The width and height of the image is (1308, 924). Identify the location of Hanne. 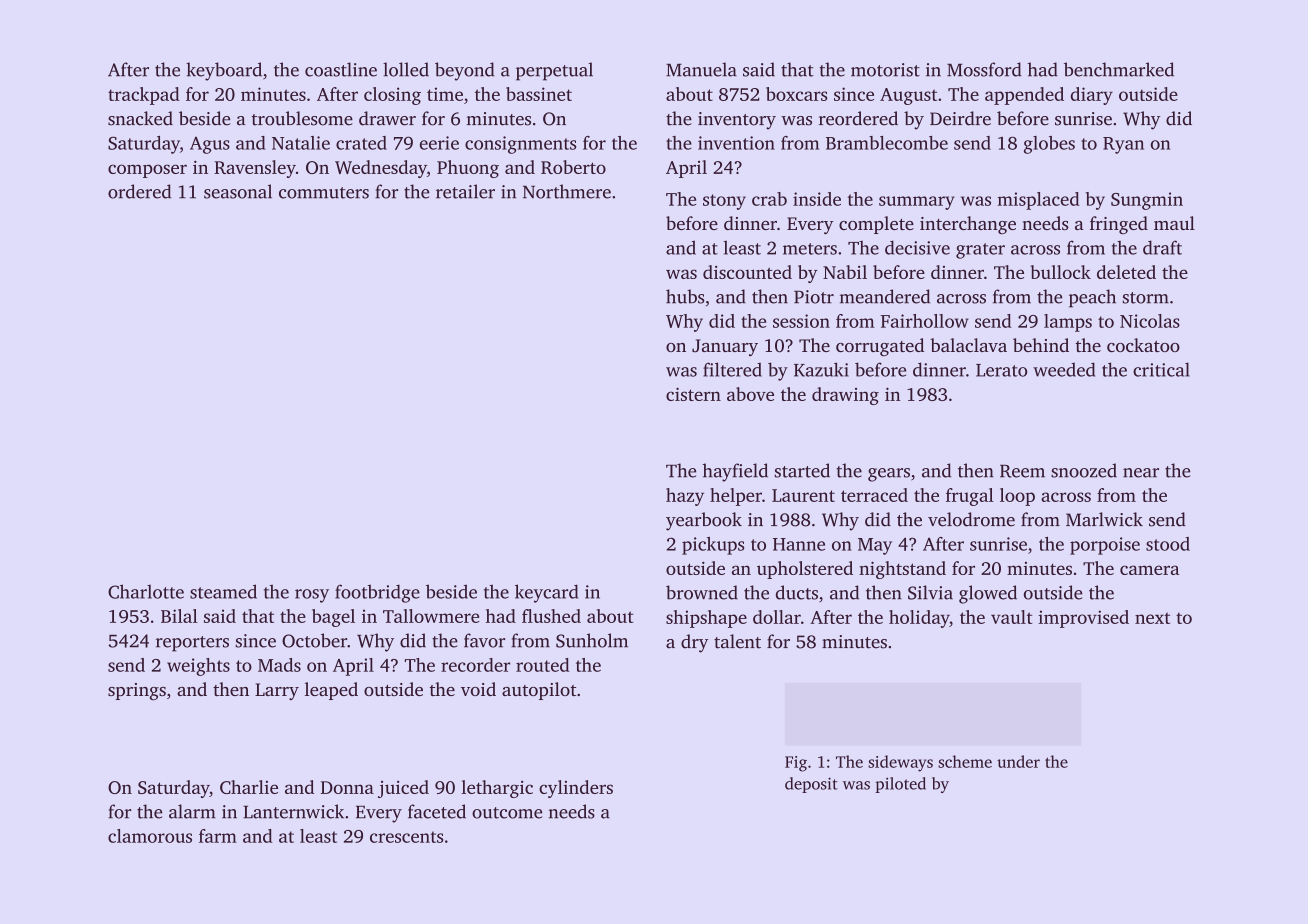
(799, 544).
